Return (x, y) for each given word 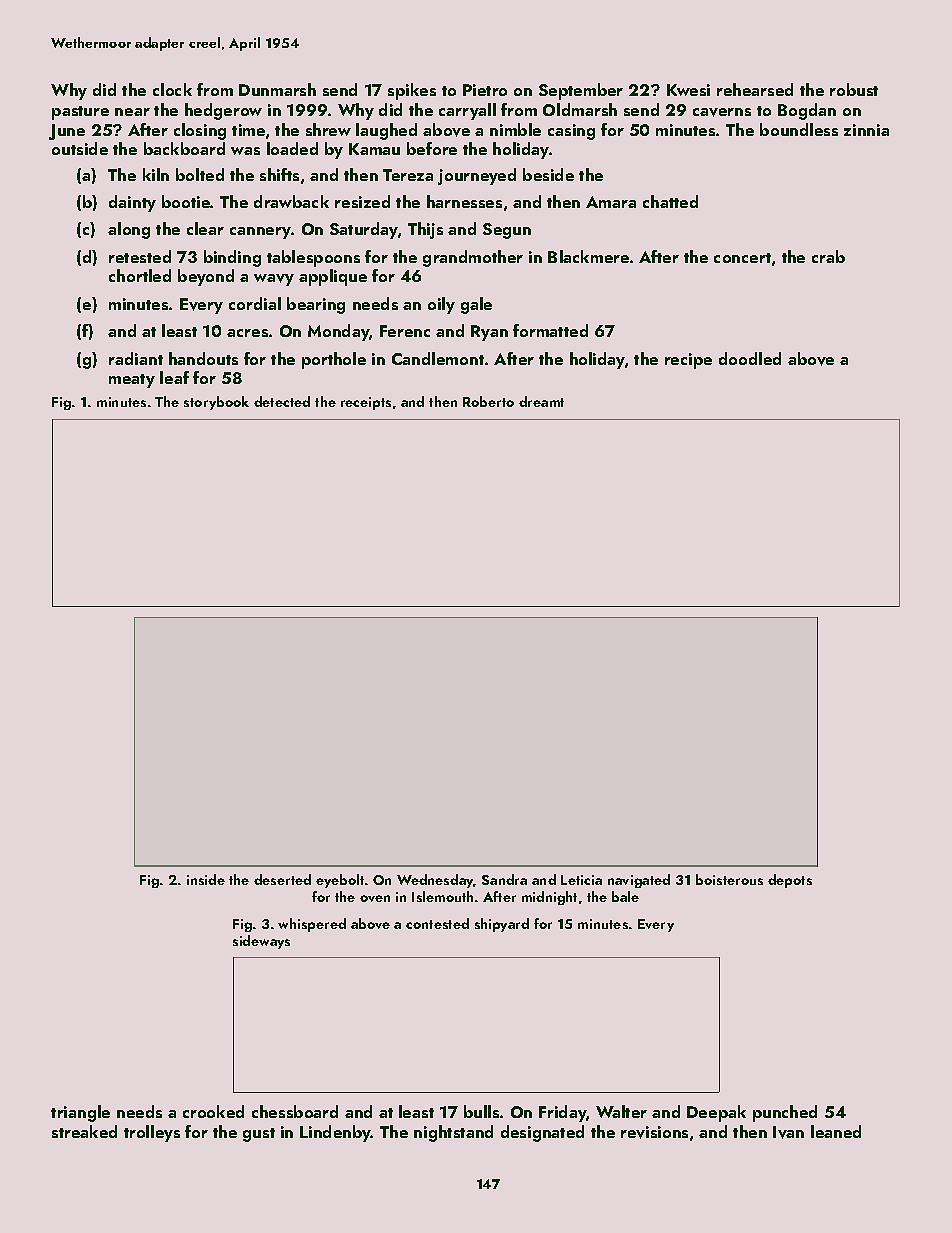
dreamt (541, 401)
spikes (412, 91)
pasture (80, 113)
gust (259, 1135)
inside (206, 879)
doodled (750, 358)
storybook (216, 403)
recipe (688, 361)
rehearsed (755, 89)
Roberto (488, 401)
